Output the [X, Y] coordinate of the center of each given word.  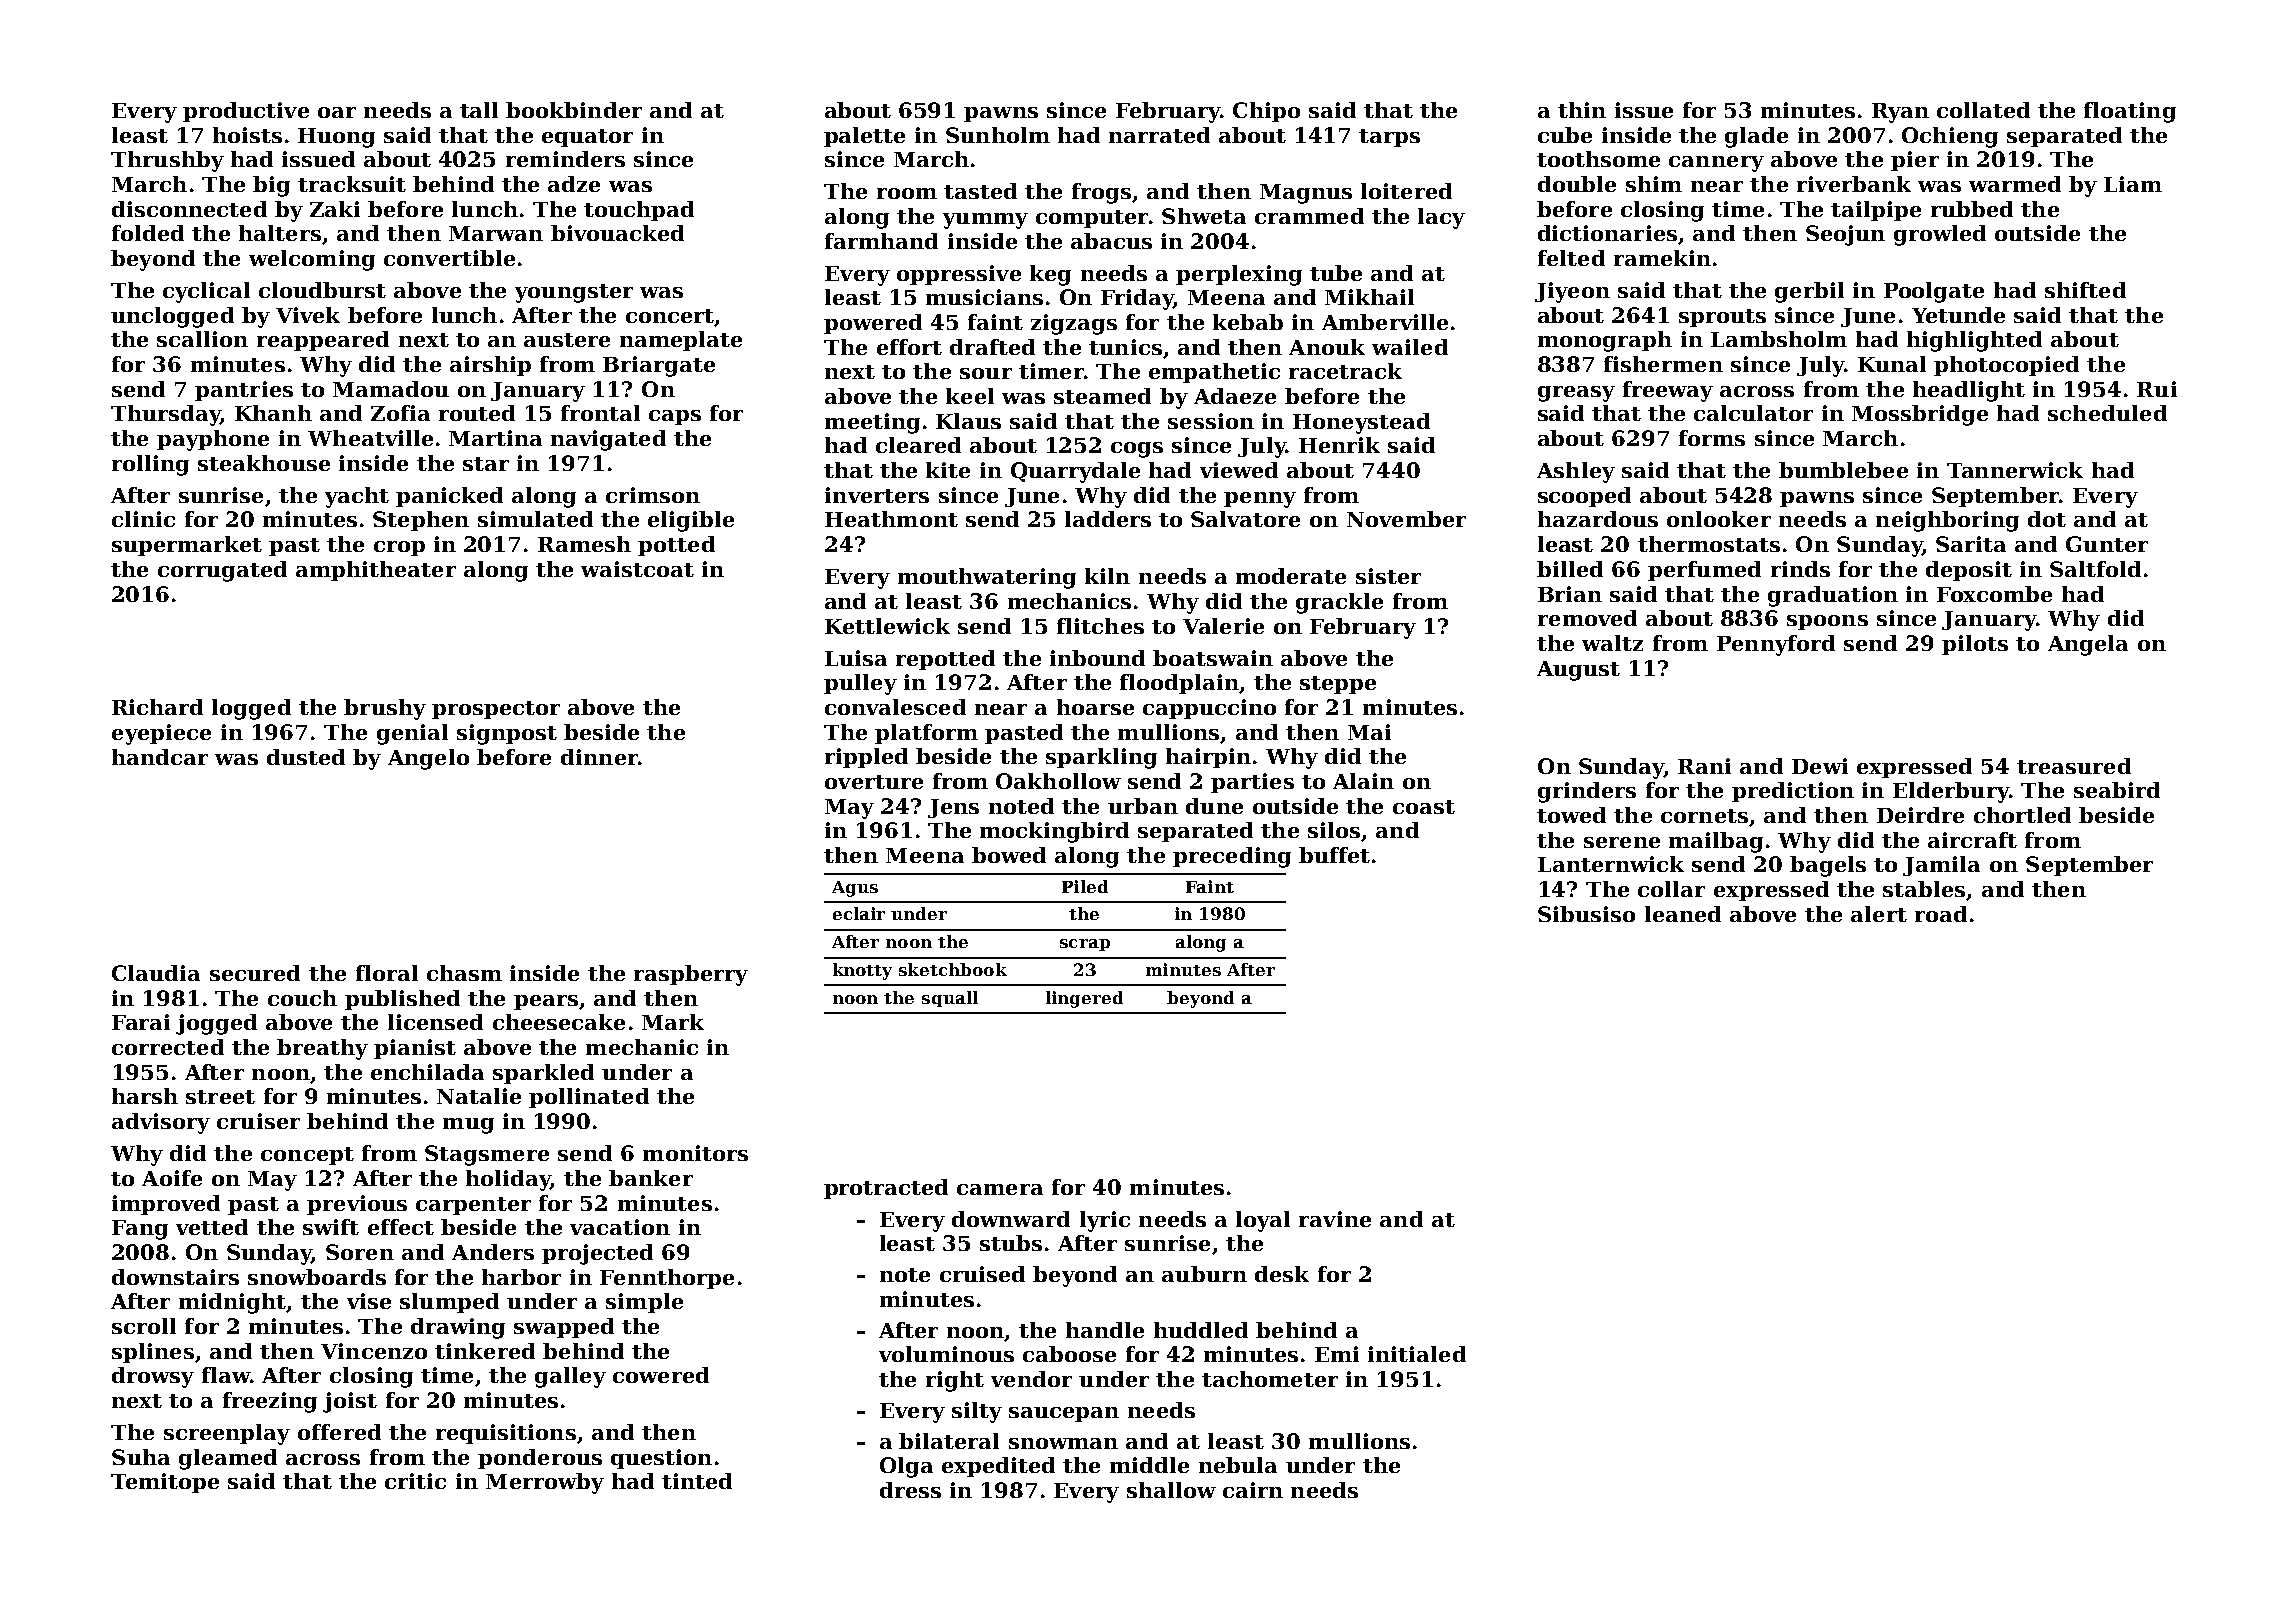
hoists [247, 135]
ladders [1108, 519]
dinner [599, 757]
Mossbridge [1920, 415]
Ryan [1900, 113]
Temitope [165, 1483]
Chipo [1266, 112]
